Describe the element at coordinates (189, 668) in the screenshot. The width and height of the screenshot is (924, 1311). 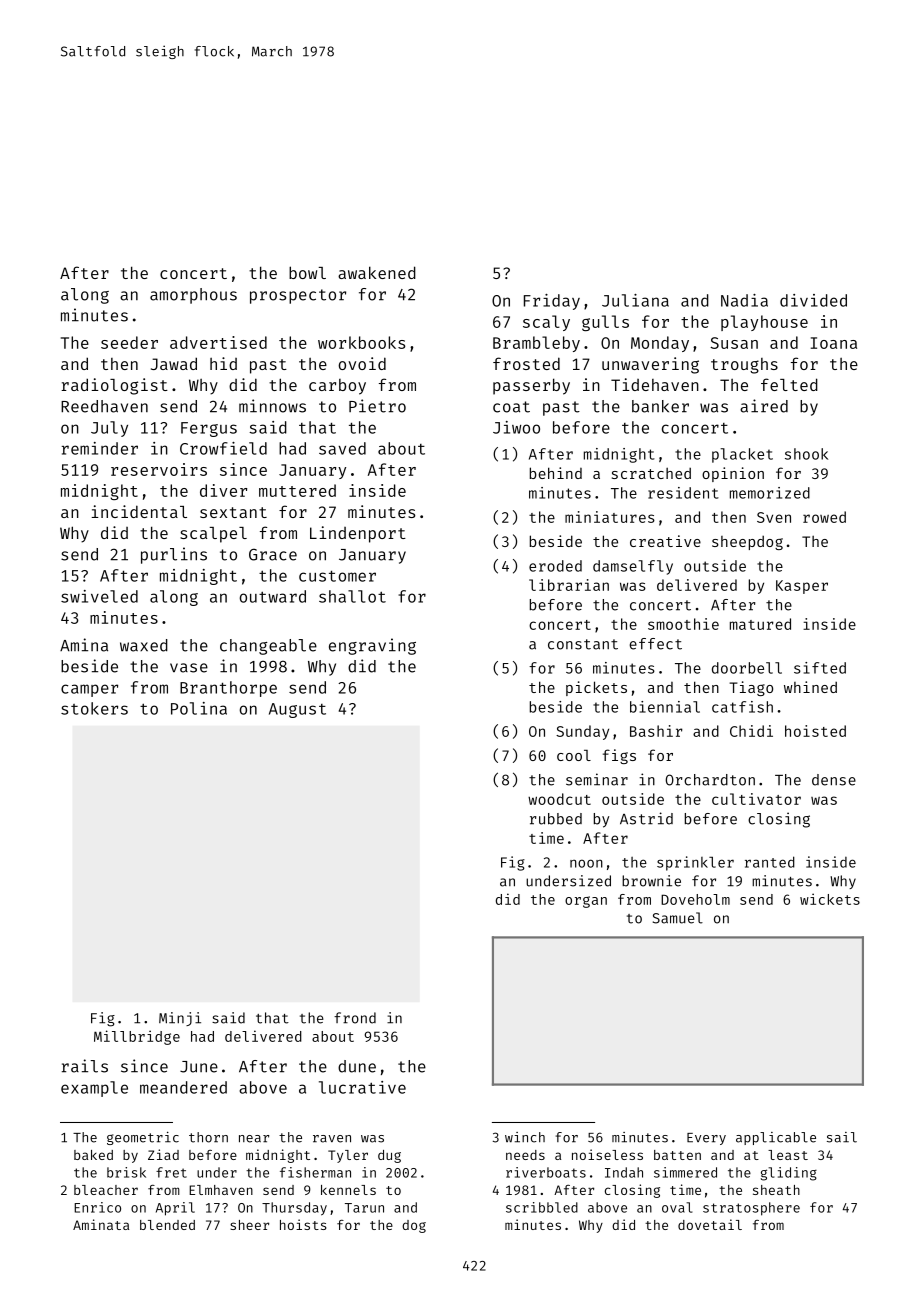
I see `vase` at that location.
